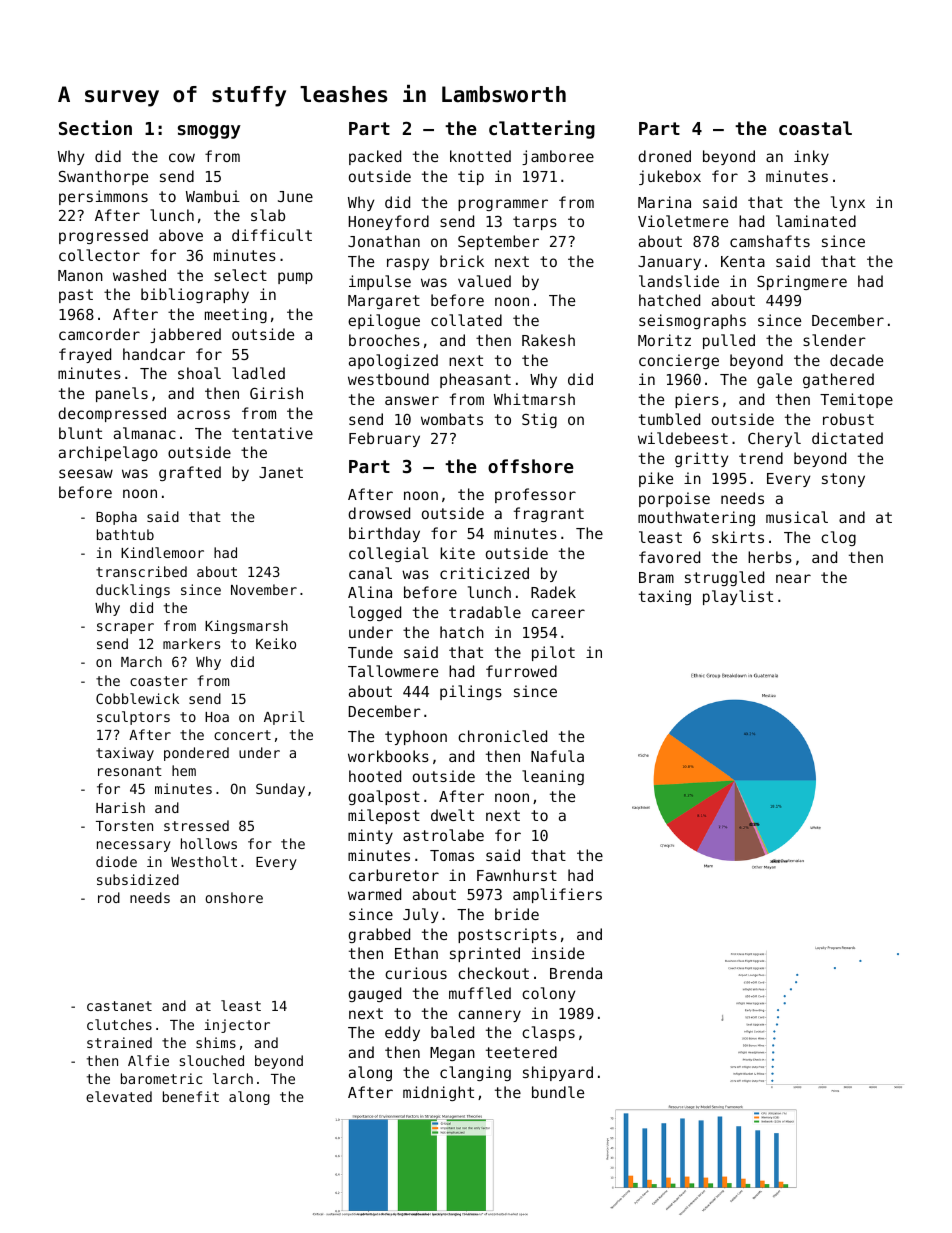 This document has height=1233, width=952. I want to click on collated, so click(466, 320).
